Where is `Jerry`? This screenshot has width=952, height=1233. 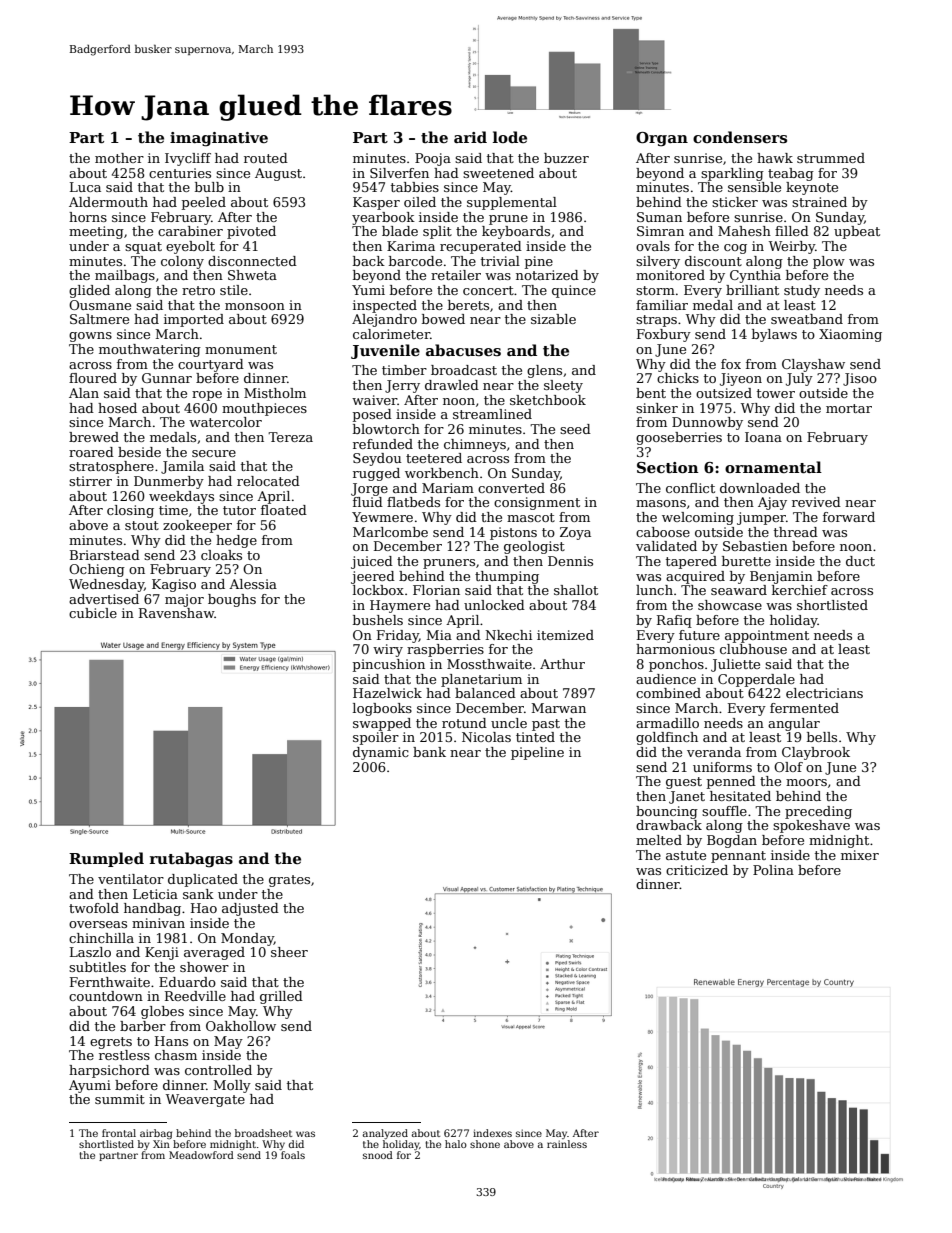 Jerry is located at coordinates (402, 386).
